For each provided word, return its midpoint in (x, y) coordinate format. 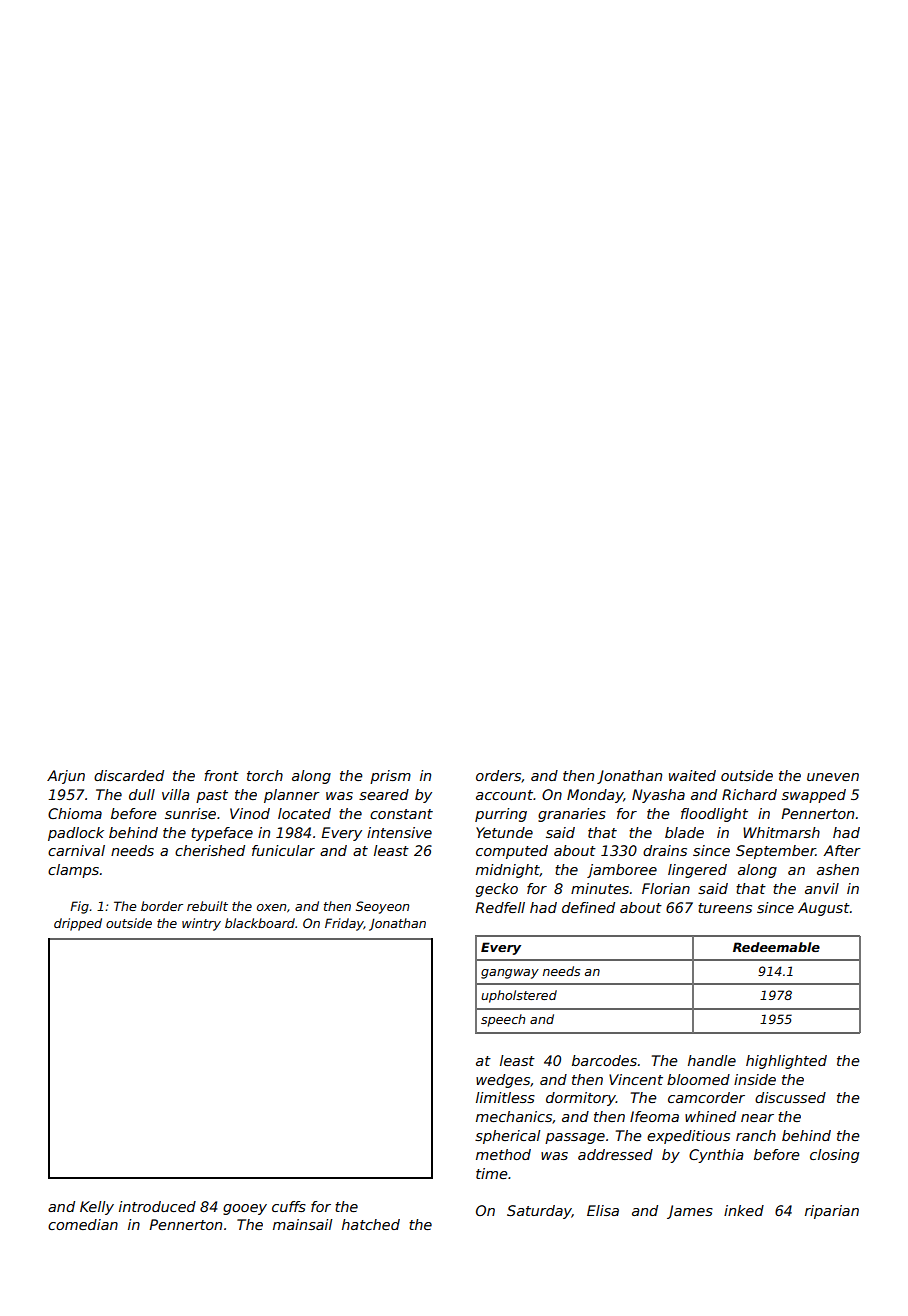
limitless (505, 1097)
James (690, 1212)
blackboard (260, 923)
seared (384, 794)
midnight (508, 871)
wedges (503, 1081)
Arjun (66, 777)
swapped (814, 796)
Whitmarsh (781, 832)
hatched (371, 1224)
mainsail (302, 1224)
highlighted (786, 1062)
